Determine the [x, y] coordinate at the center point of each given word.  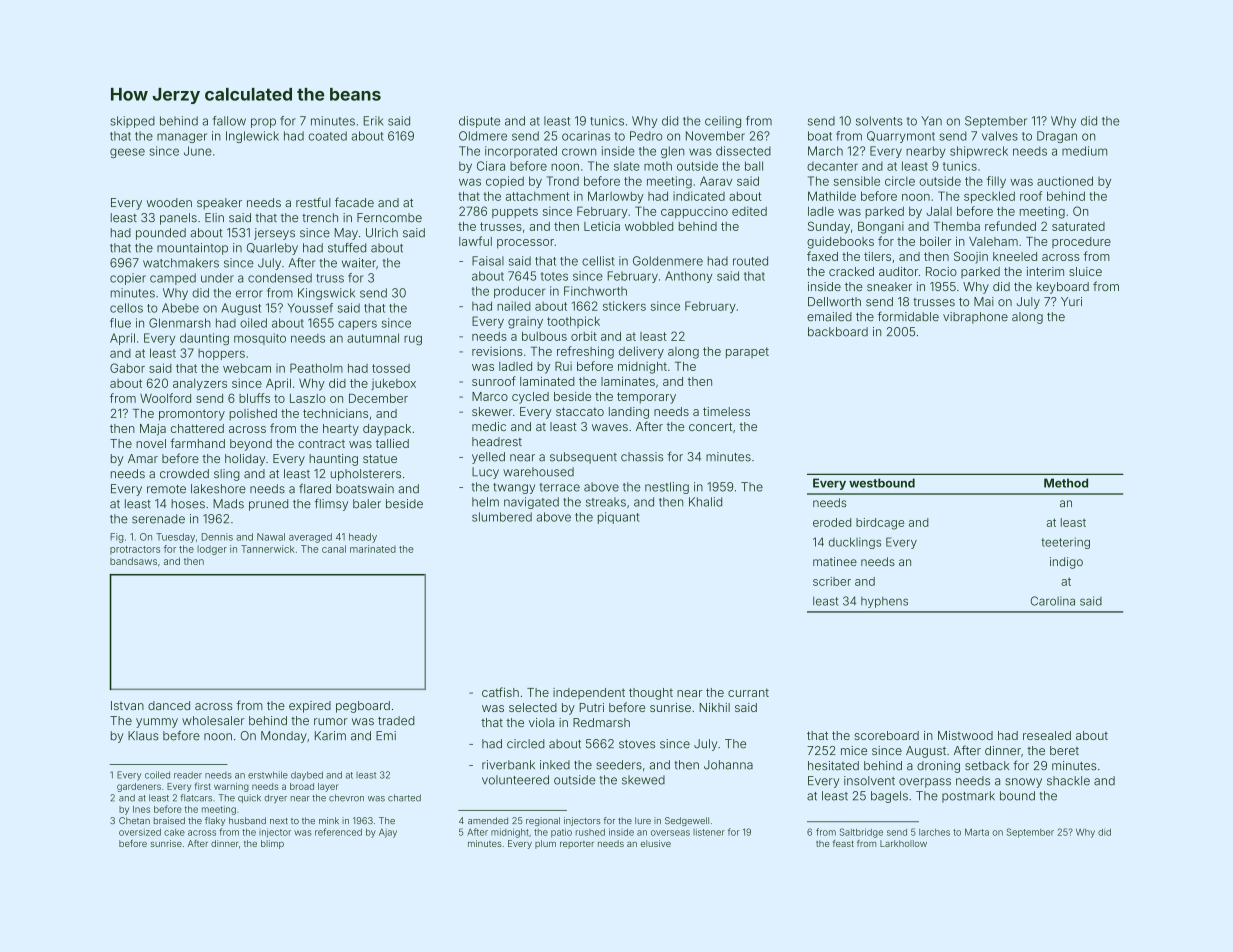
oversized [140, 832]
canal [334, 549]
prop [263, 123]
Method [1066, 483]
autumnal [373, 338]
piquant [619, 518]
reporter [577, 845]
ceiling [723, 122]
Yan [931, 121]
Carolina [1053, 601]
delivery [641, 353]
